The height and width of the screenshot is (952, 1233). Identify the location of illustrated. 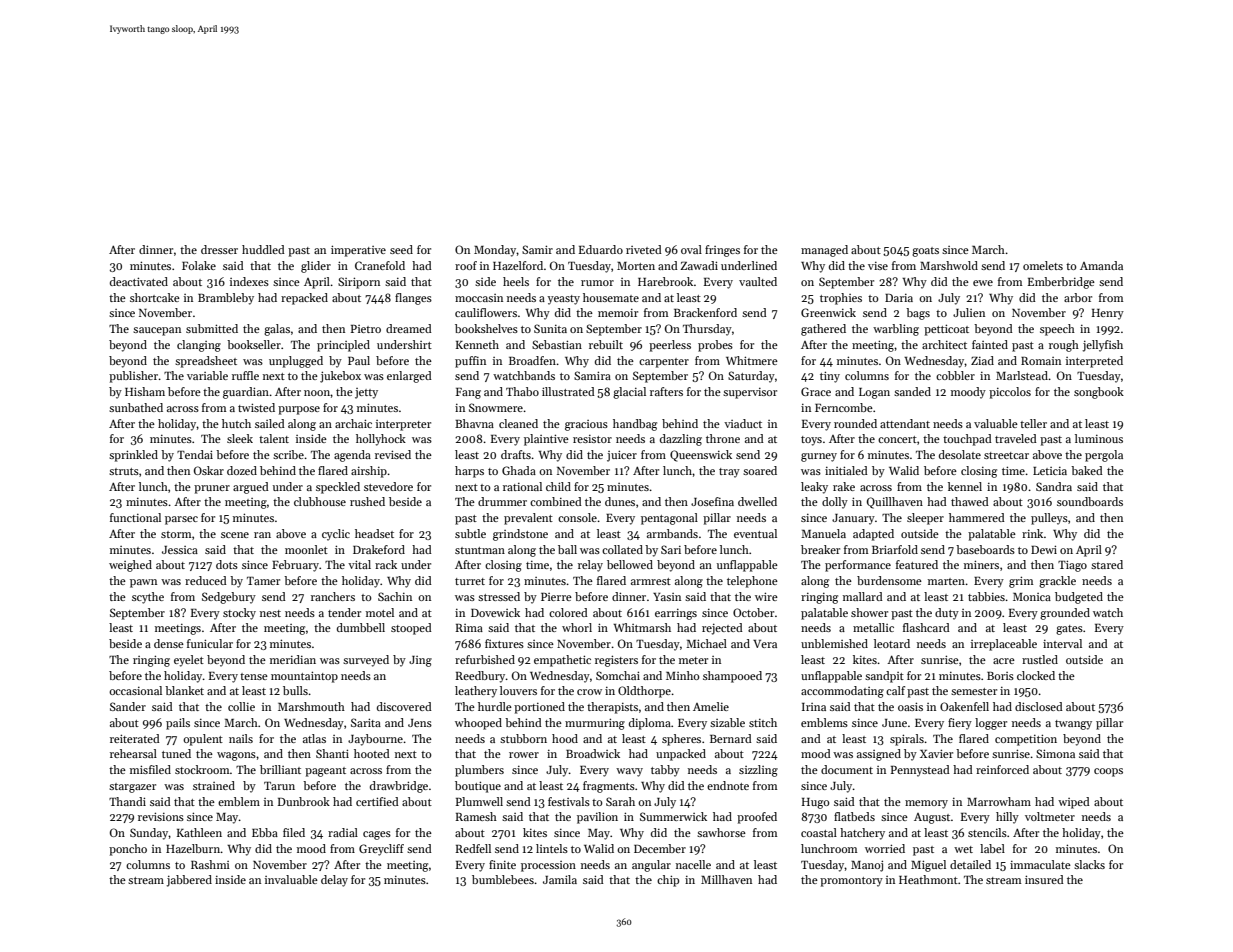
(568, 391).
